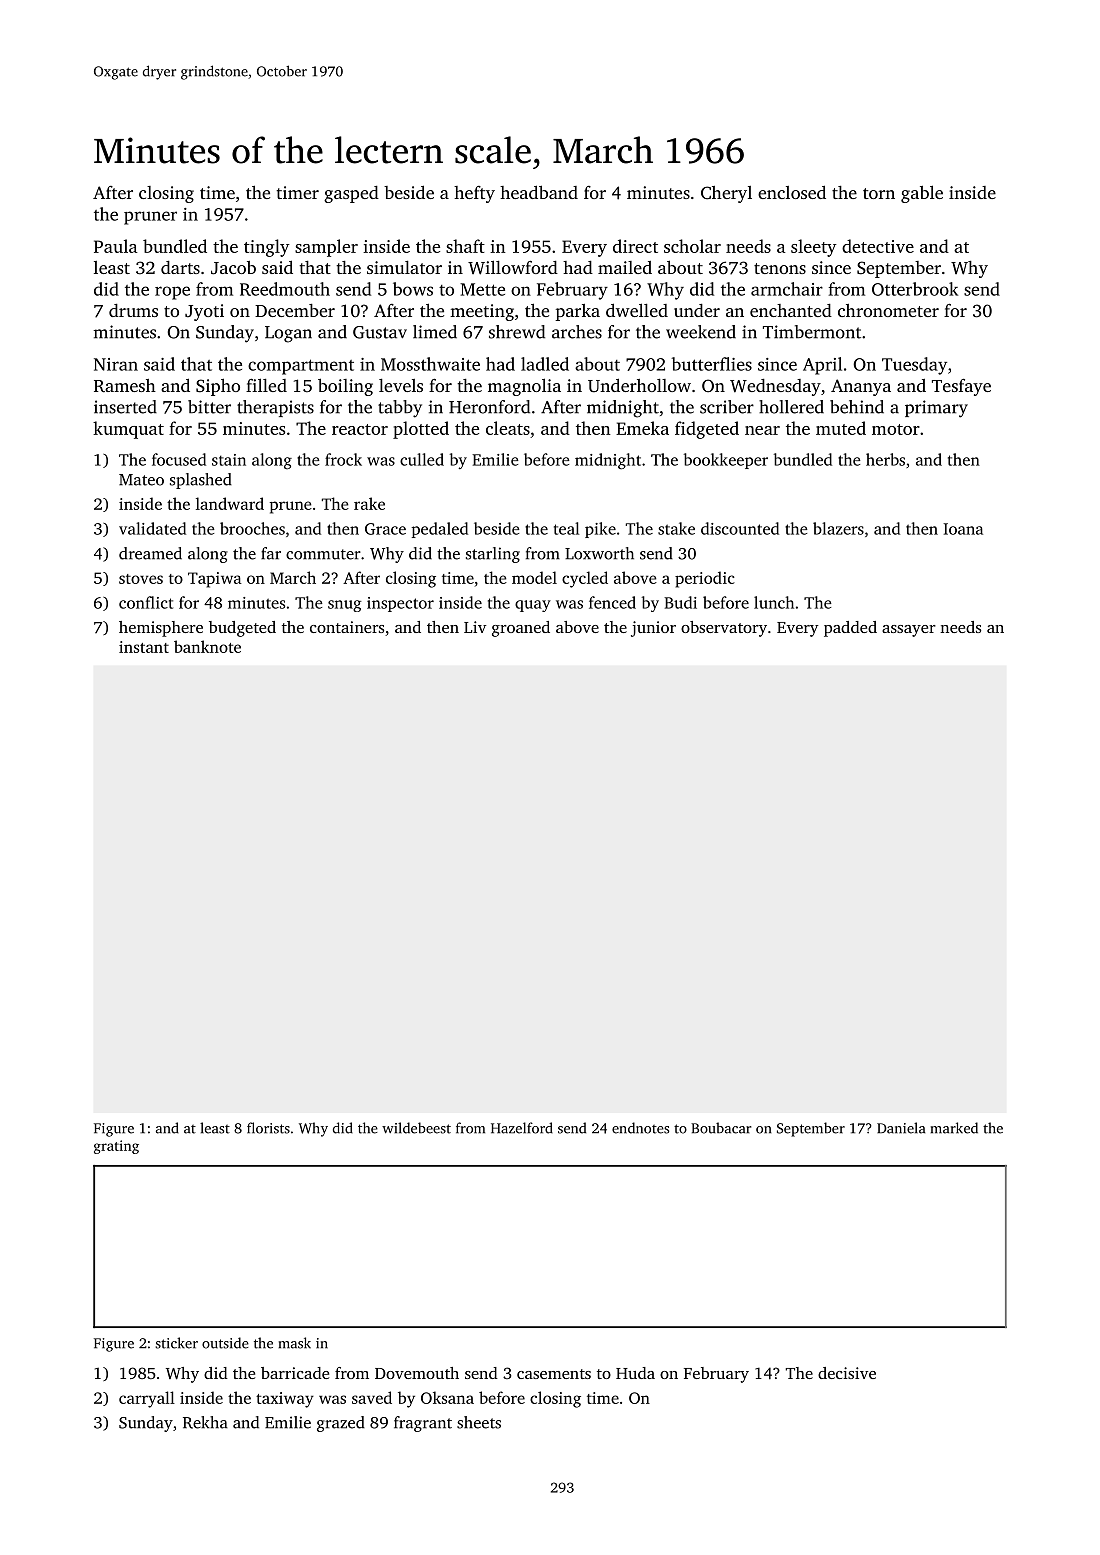  What do you see at coordinates (847, 1373) in the page?
I see `decisive` at bounding box center [847, 1373].
